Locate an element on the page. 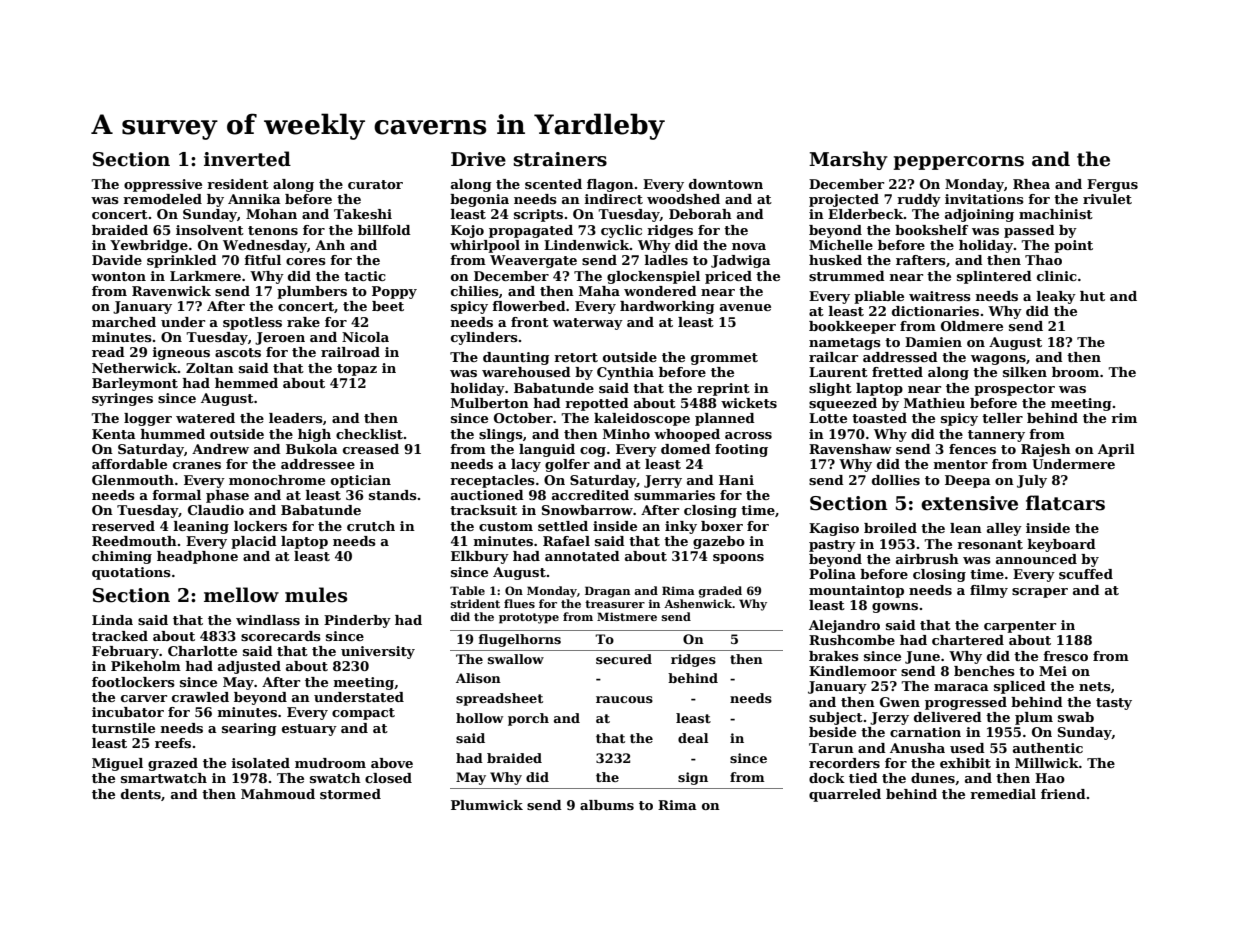 Image resolution: width=1233 pixels, height=952 pixels. woodshed is located at coordinates (683, 199).
